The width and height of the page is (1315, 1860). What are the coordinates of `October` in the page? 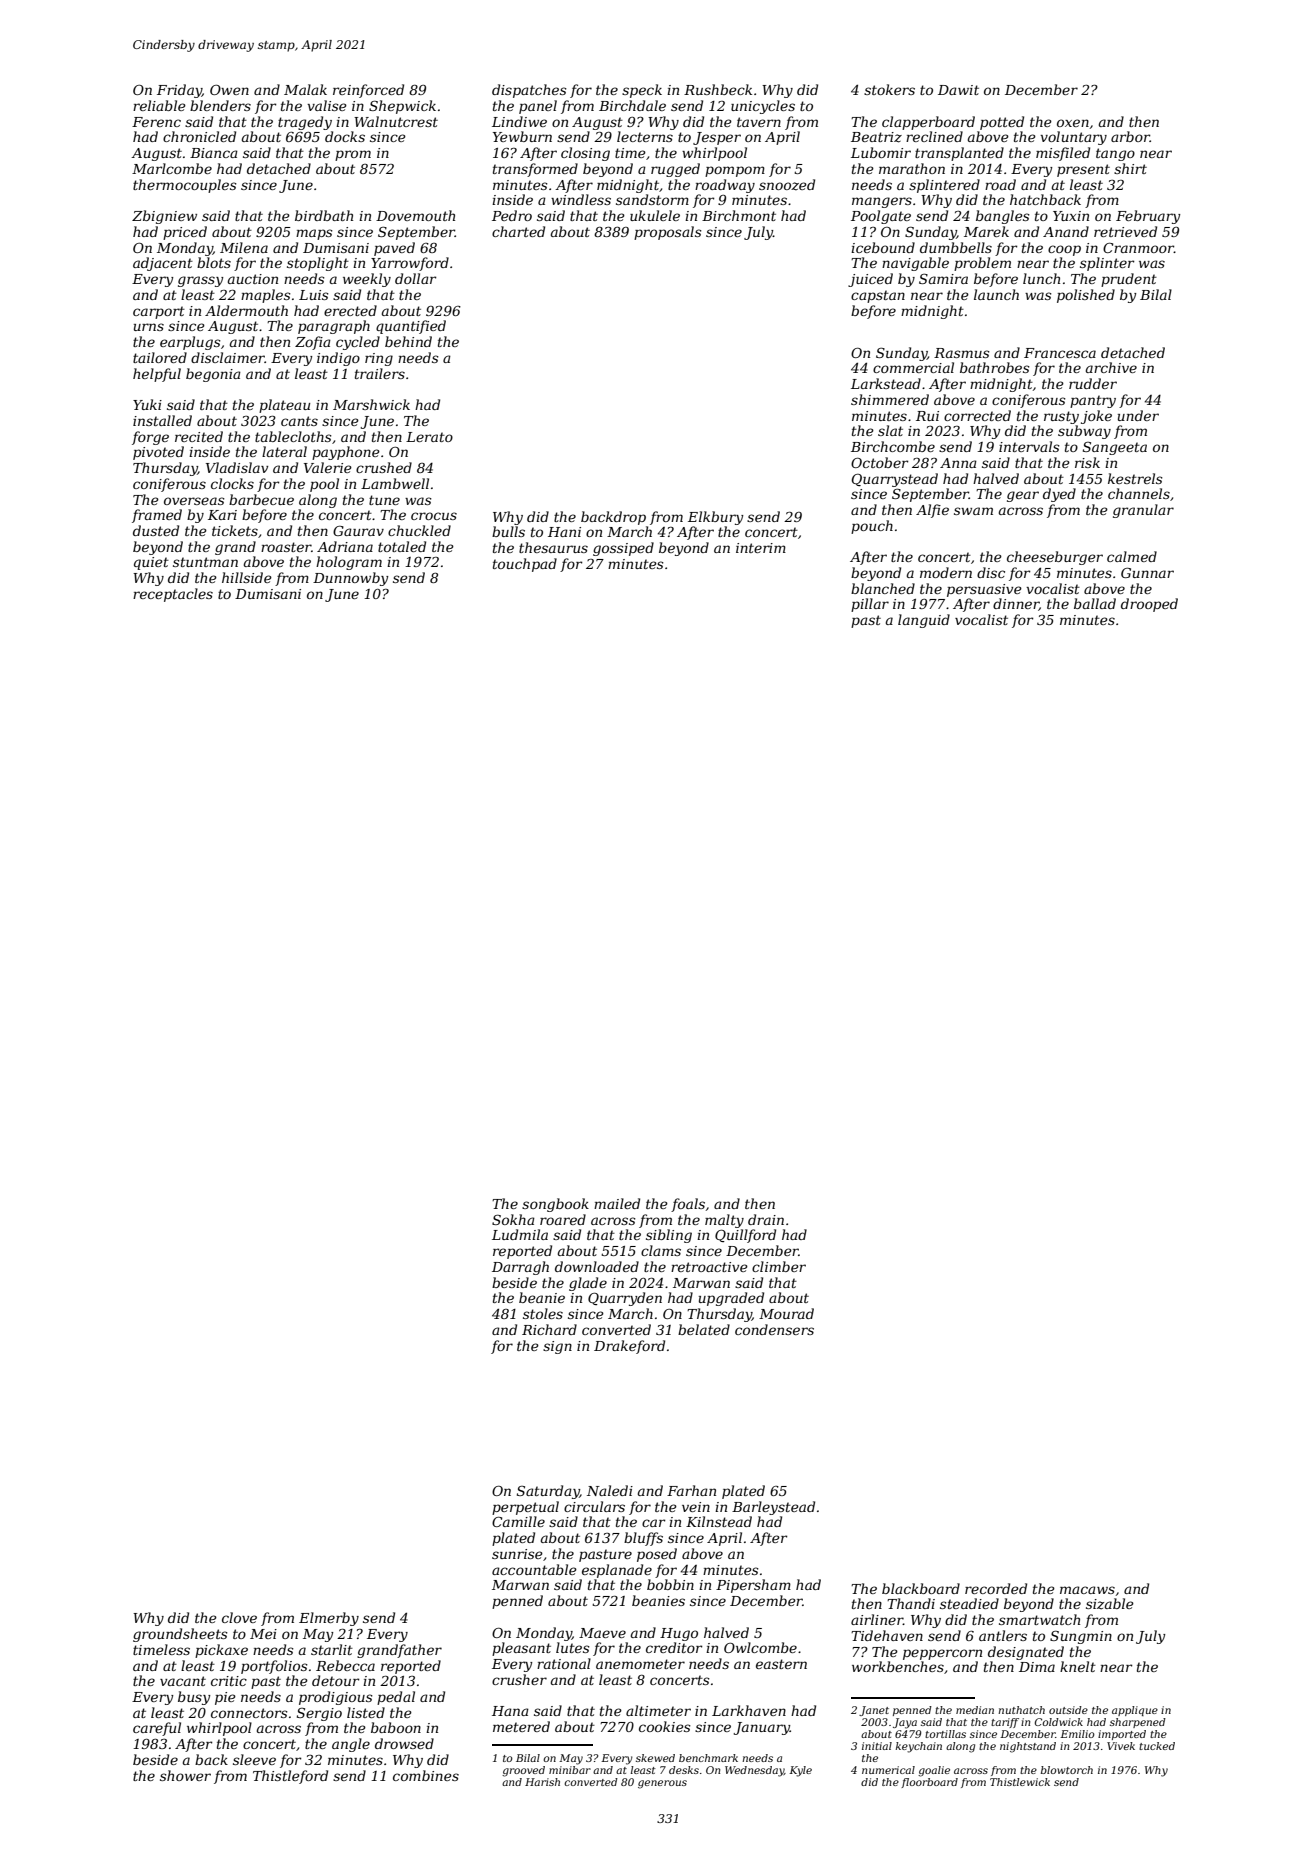 It's located at (879, 462).
